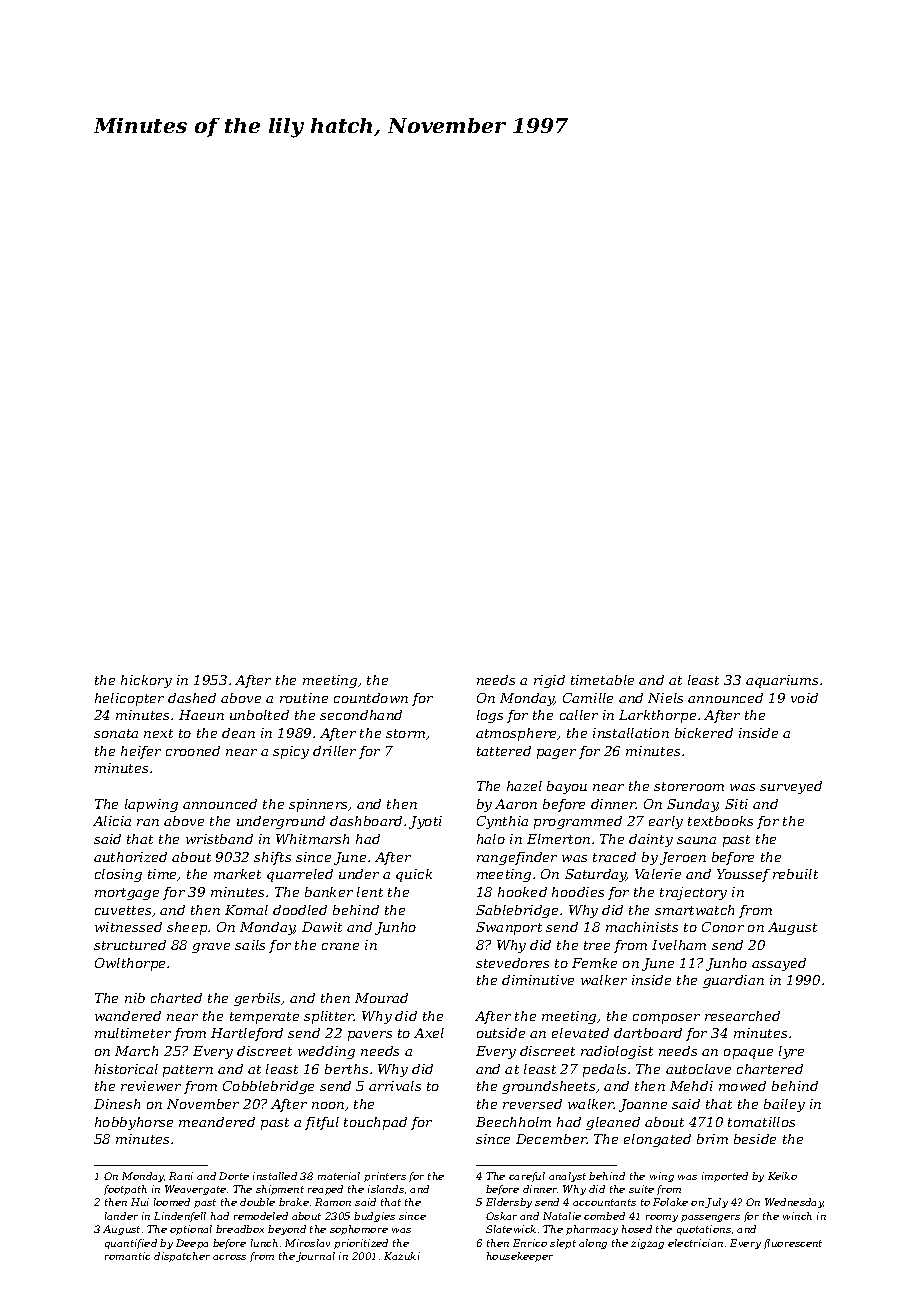 The image size is (924, 1308). I want to click on caller, so click(579, 715).
